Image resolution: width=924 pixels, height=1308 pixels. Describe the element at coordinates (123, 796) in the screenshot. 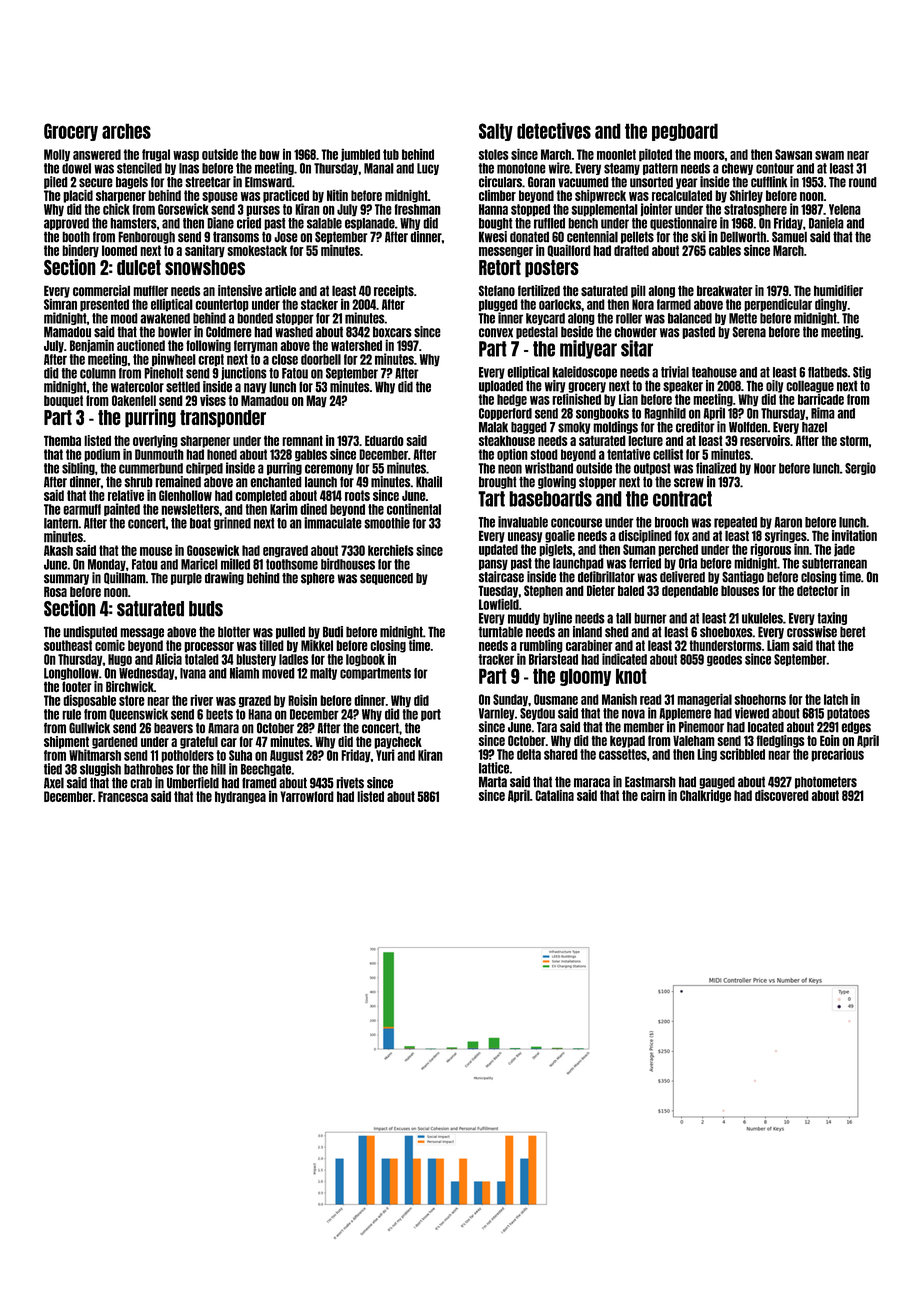

I see `Francesca` at that location.
